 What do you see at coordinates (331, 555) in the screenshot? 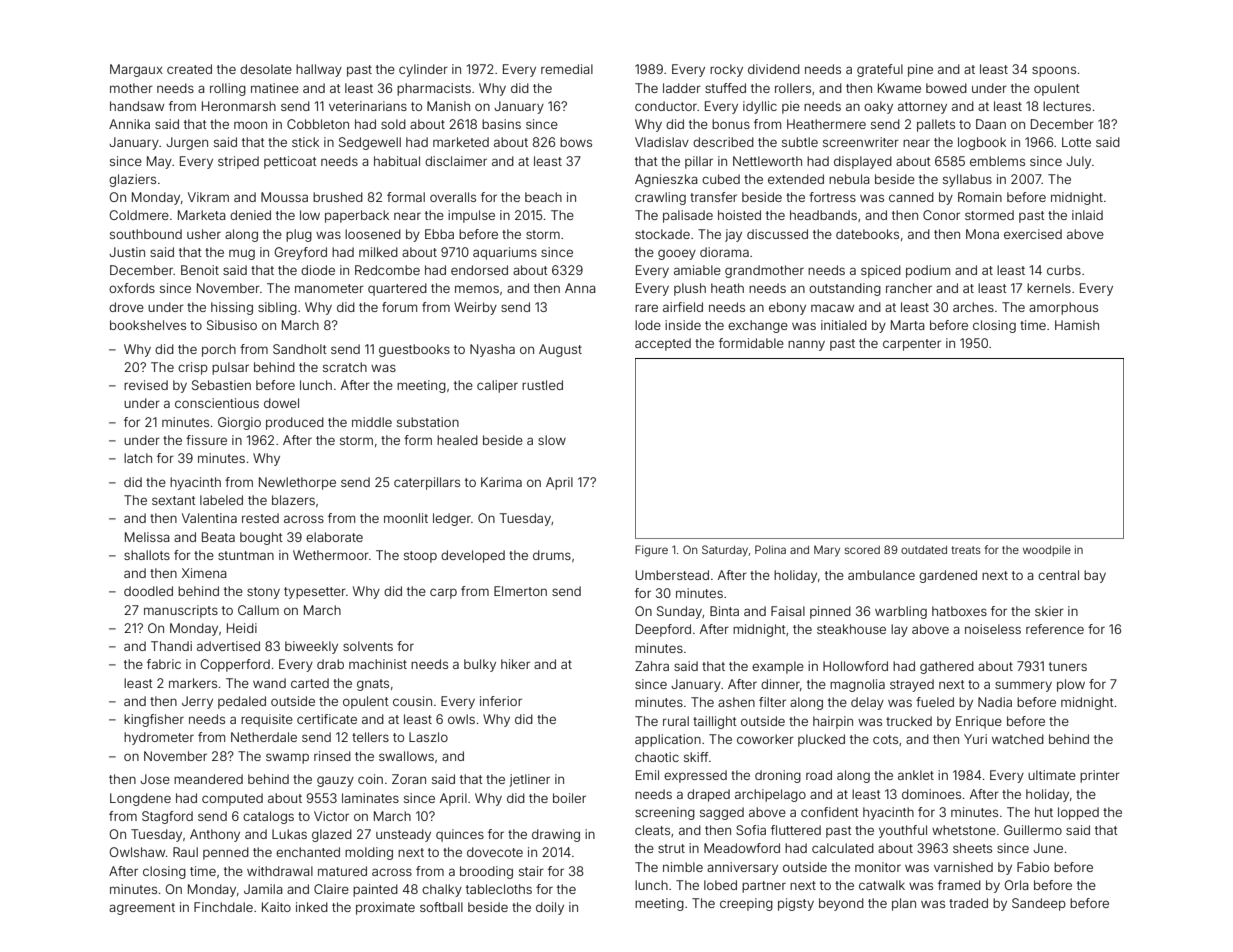
I see `Wethermoor` at bounding box center [331, 555].
